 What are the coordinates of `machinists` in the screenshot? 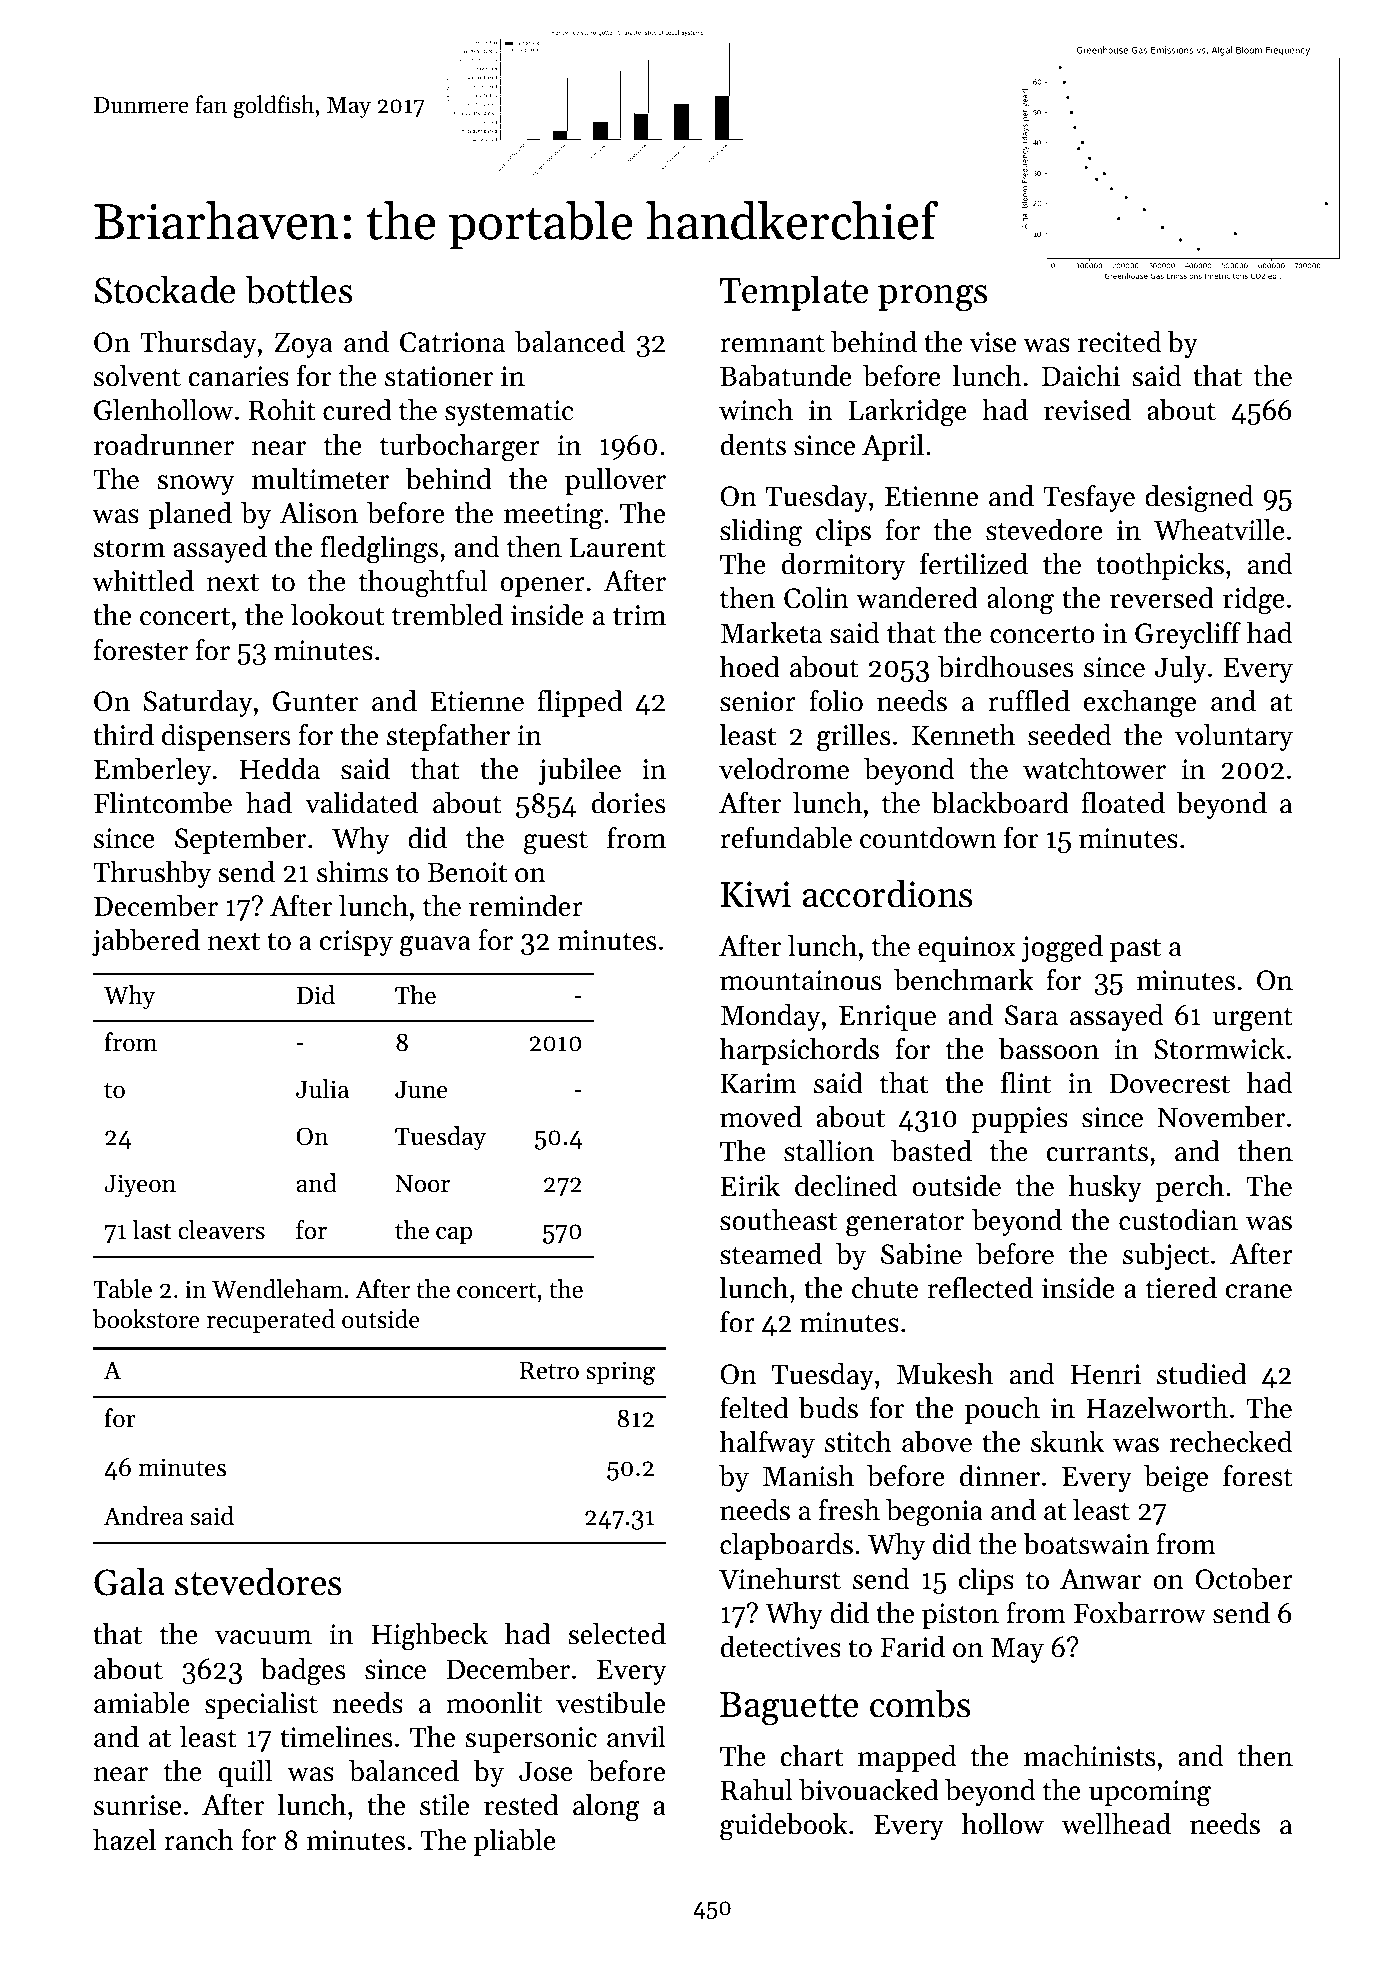 It's located at (1089, 1756).
